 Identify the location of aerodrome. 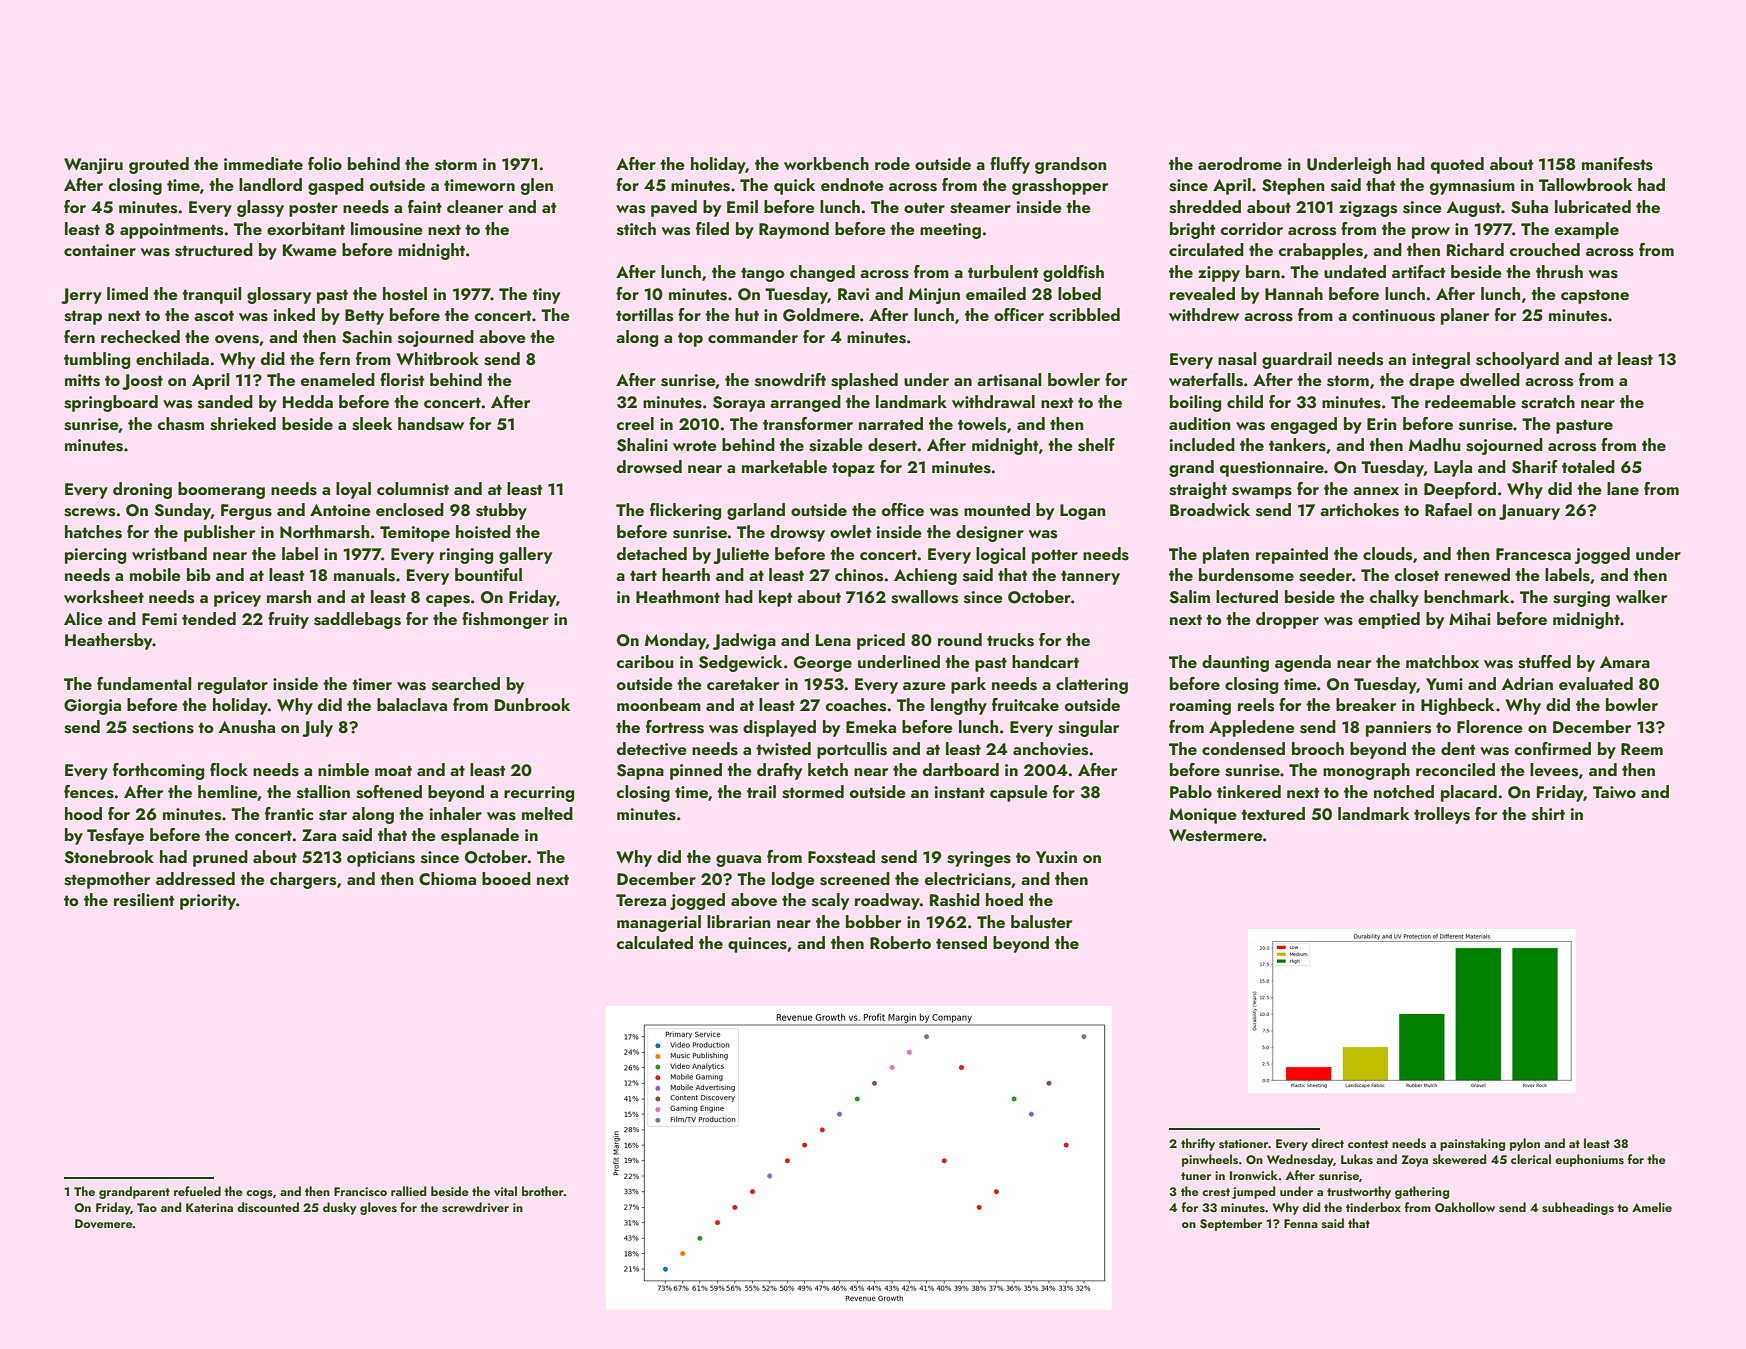
(1240, 163).
